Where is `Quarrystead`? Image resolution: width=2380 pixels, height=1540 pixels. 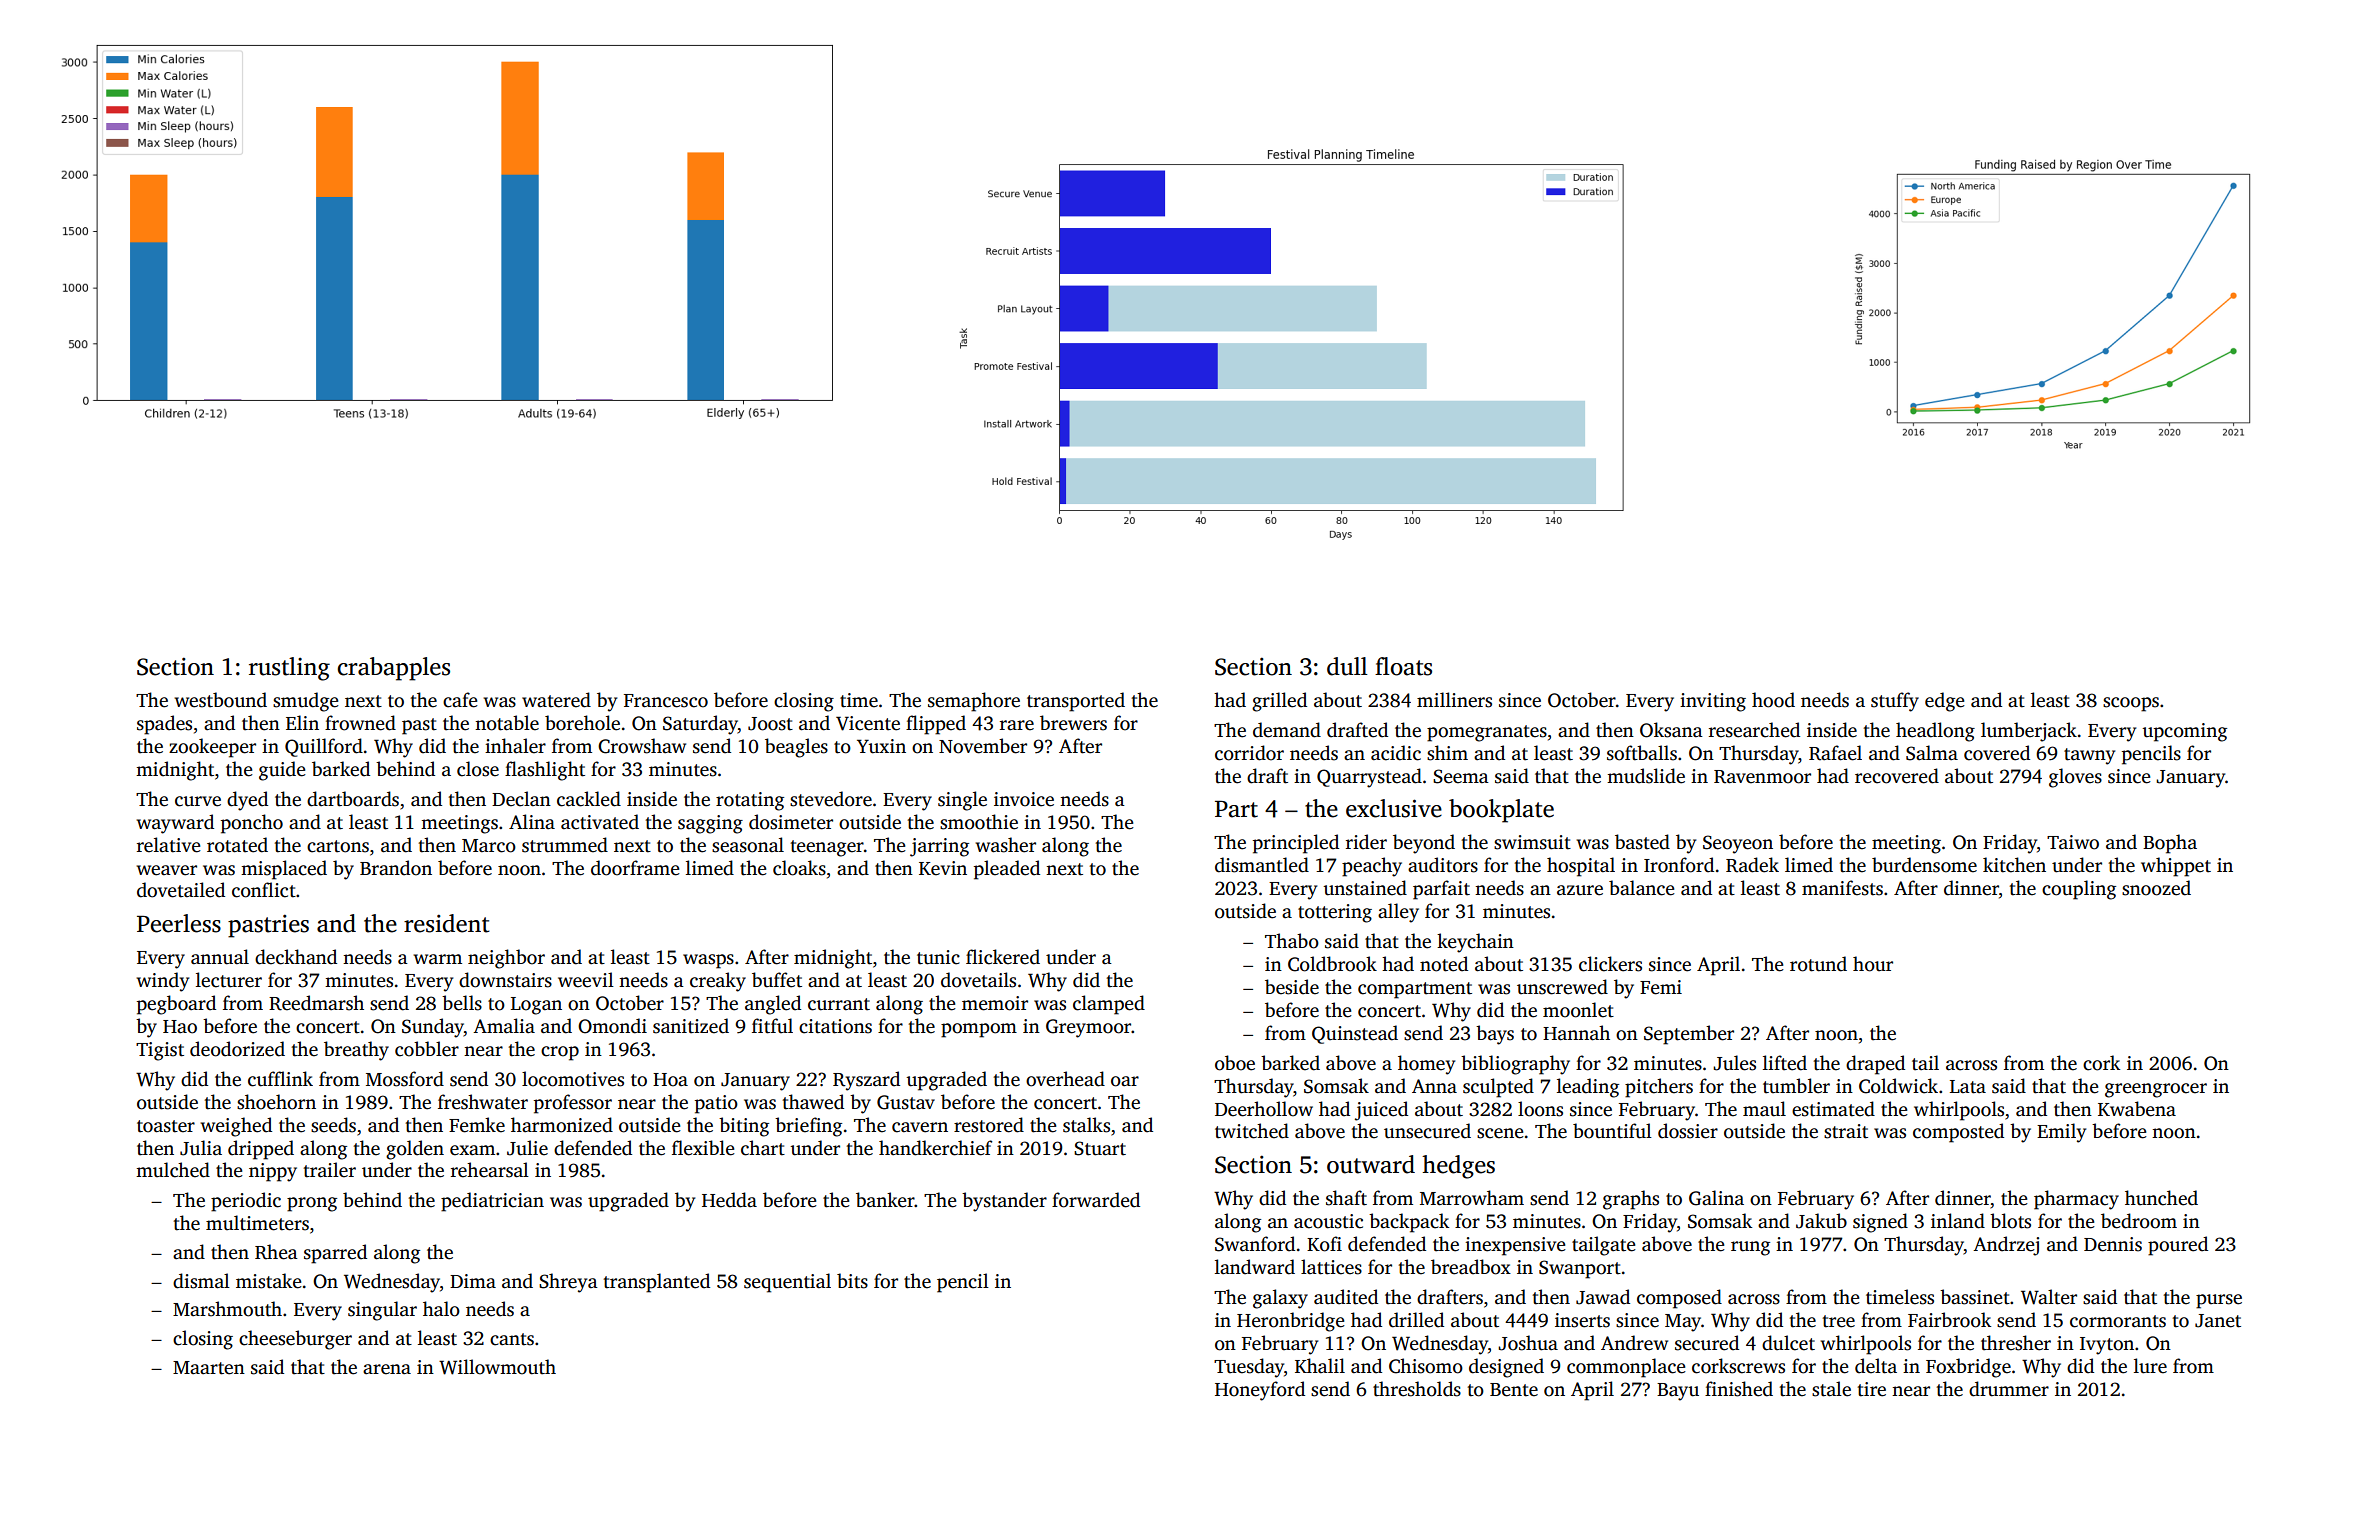
Quarrystead is located at coordinates (1369, 778).
